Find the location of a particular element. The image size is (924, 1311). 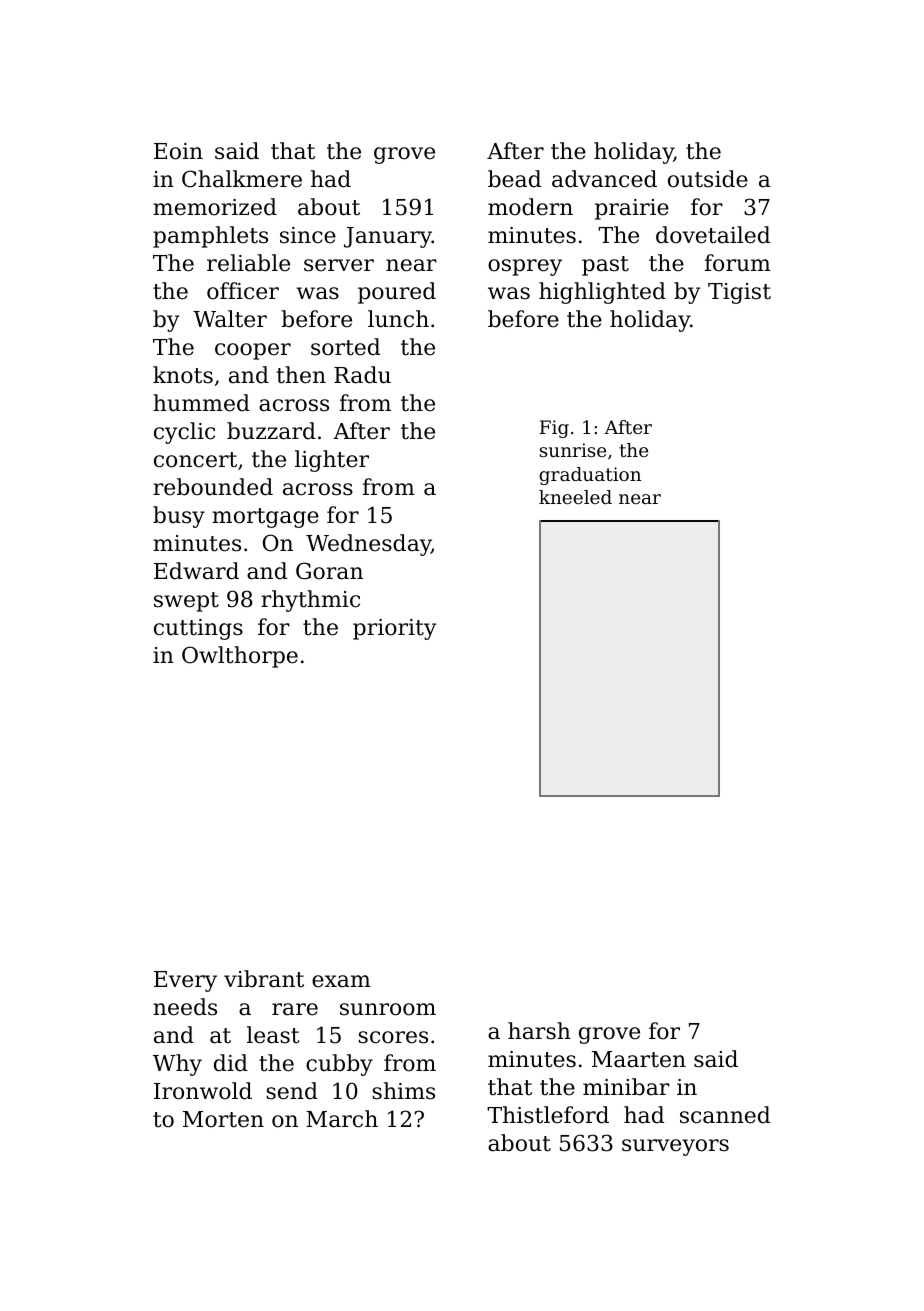

needs is located at coordinates (185, 1007).
